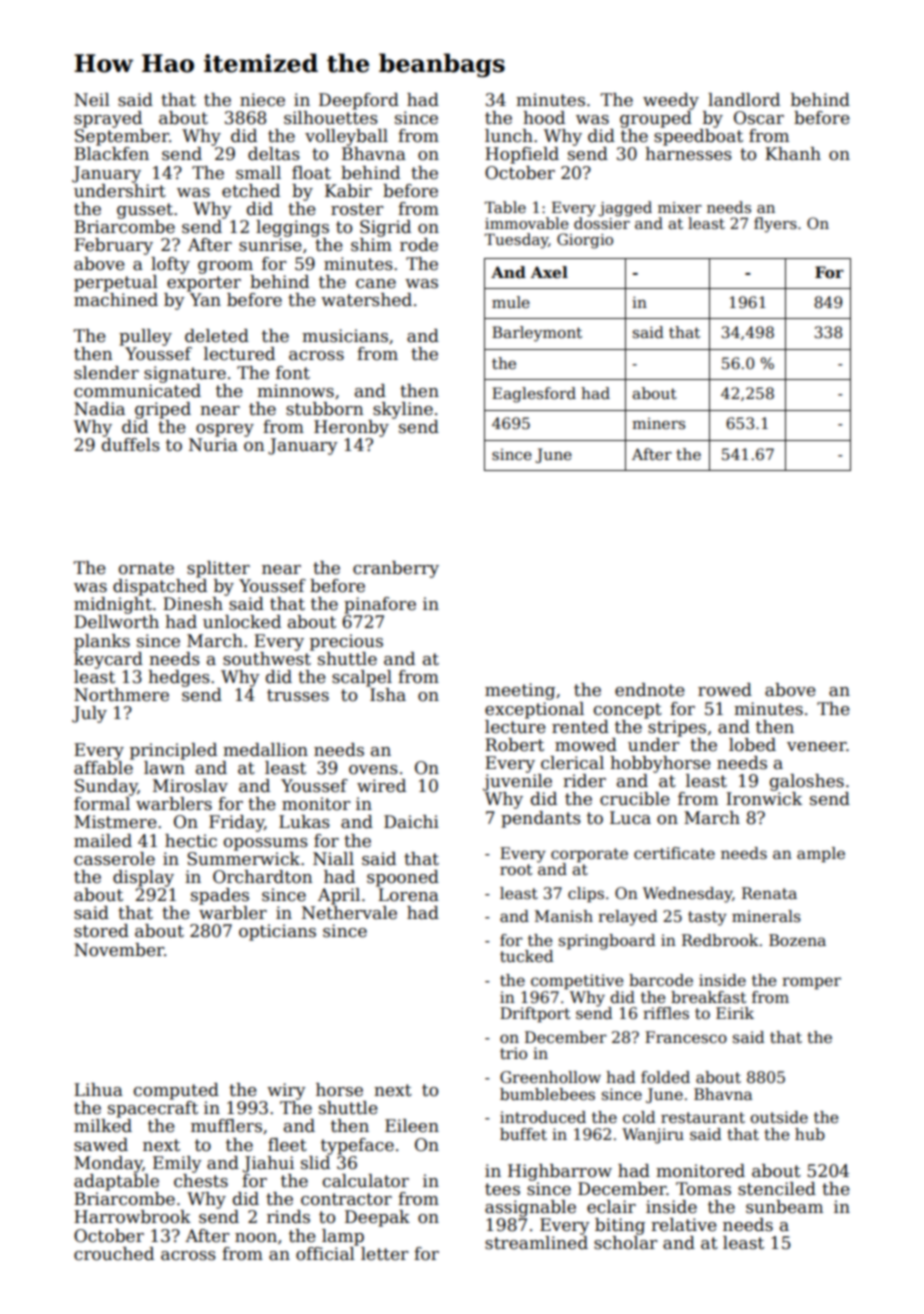 Image resolution: width=924 pixels, height=1314 pixels. What do you see at coordinates (376, 284) in the image?
I see `cane` at bounding box center [376, 284].
